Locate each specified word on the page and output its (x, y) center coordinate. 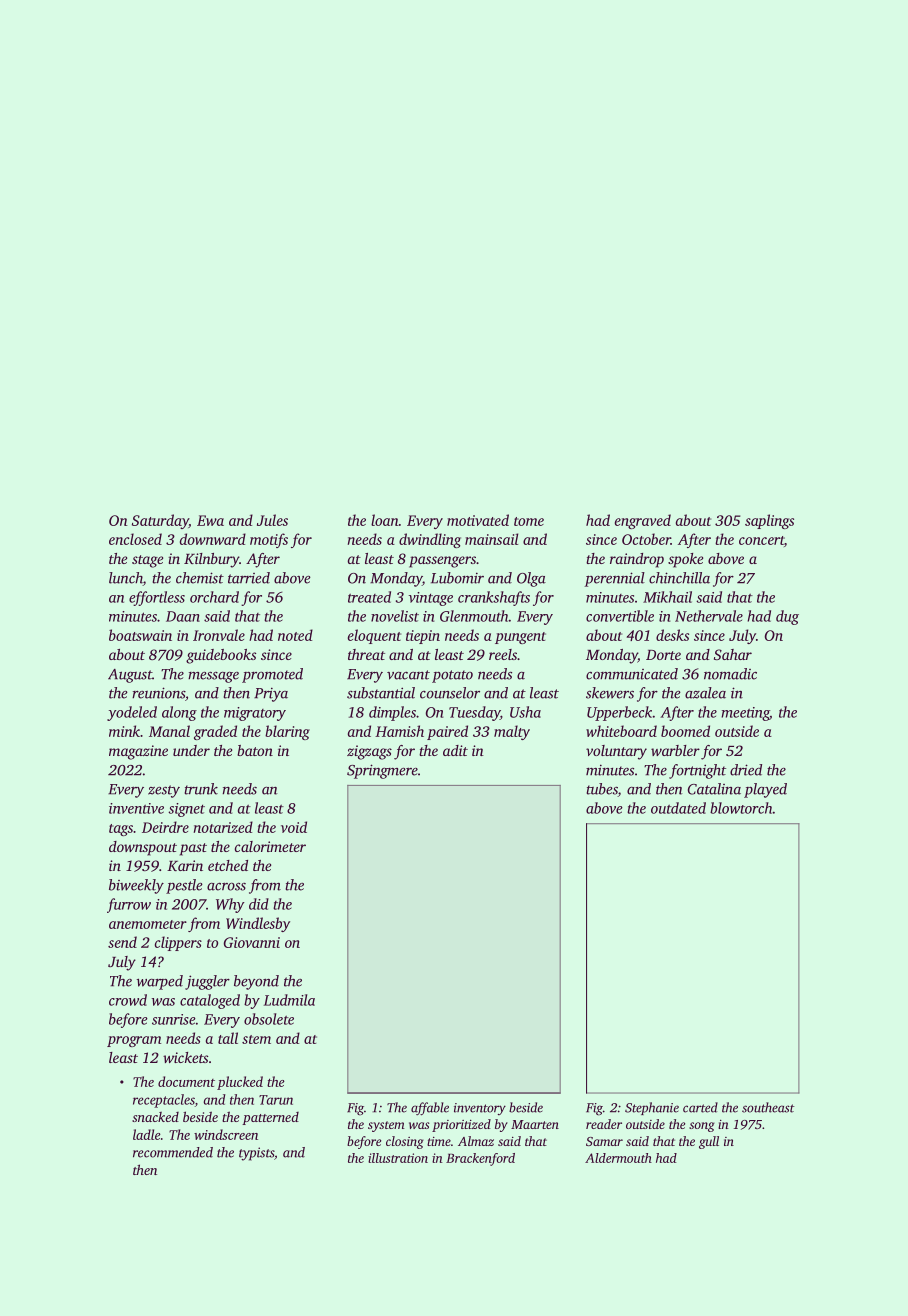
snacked (155, 1117)
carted (700, 1107)
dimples (392, 713)
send (122, 942)
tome (529, 521)
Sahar (733, 654)
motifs (269, 540)
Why (230, 905)
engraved (643, 521)
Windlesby (258, 924)
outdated (678, 808)
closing (405, 1142)
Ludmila (289, 1000)
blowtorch (741, 808)
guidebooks (221, 656)
